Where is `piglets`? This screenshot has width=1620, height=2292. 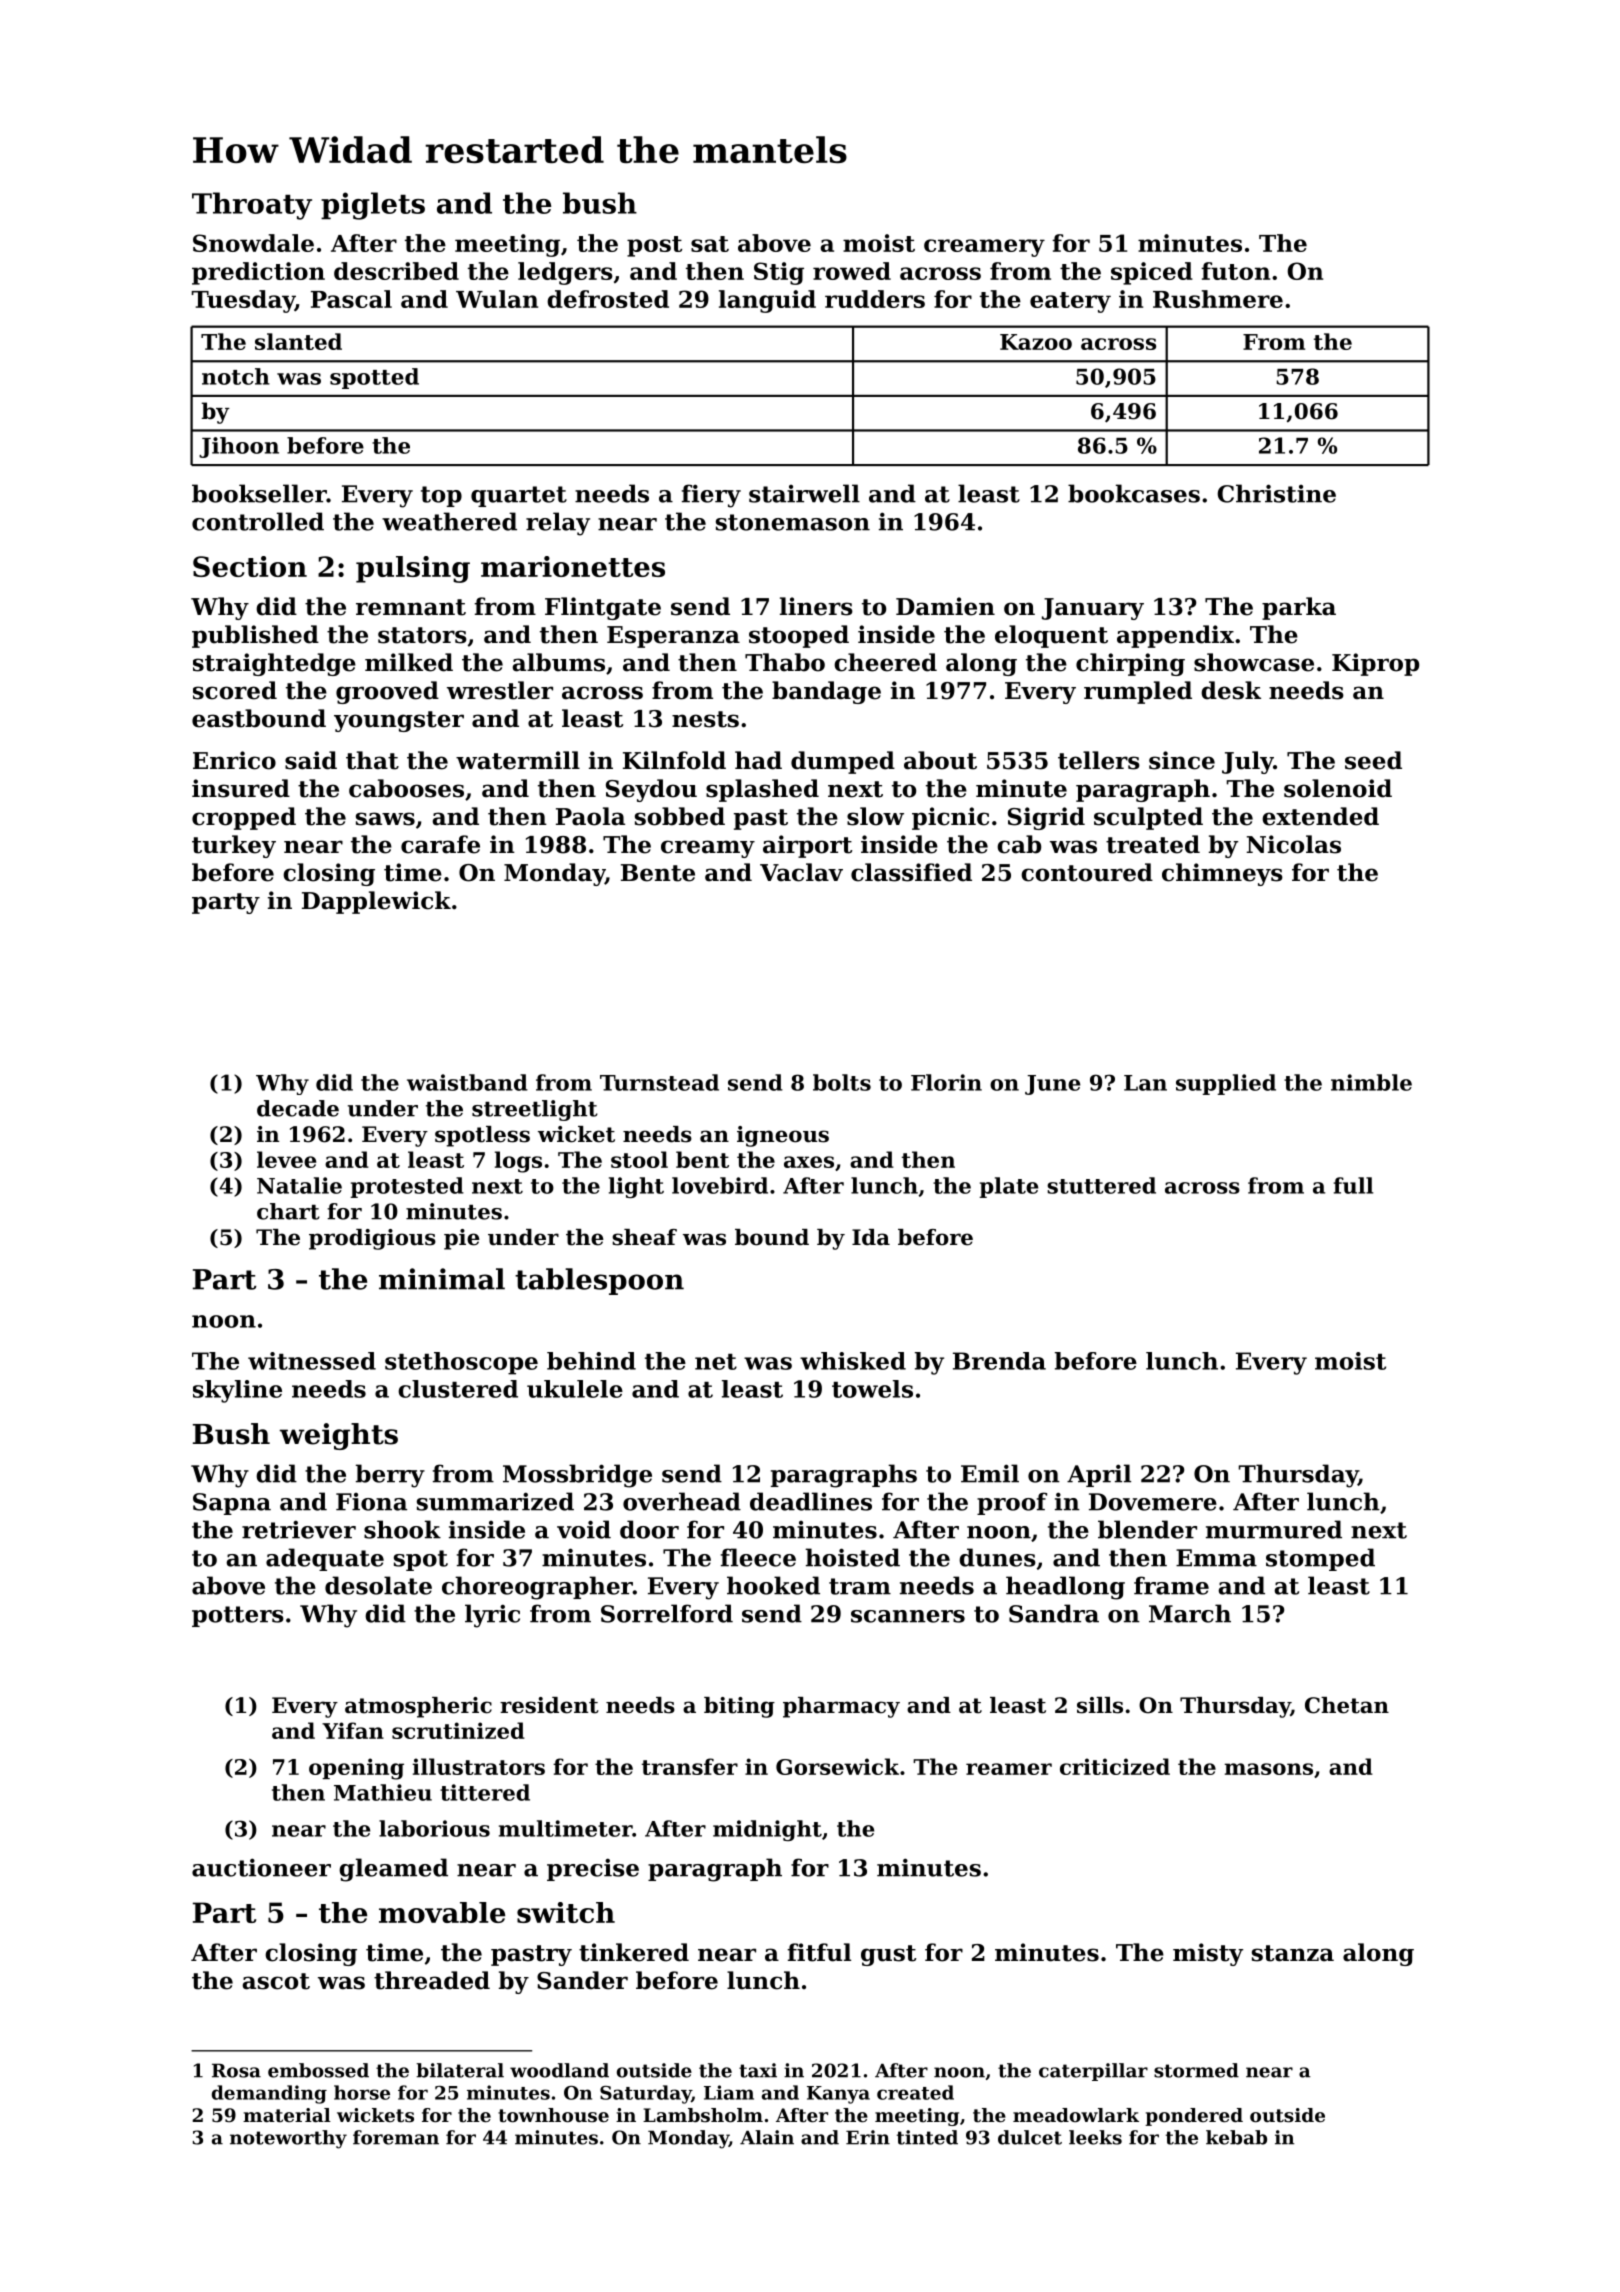 piglets is located at coordinates (373, 206).
